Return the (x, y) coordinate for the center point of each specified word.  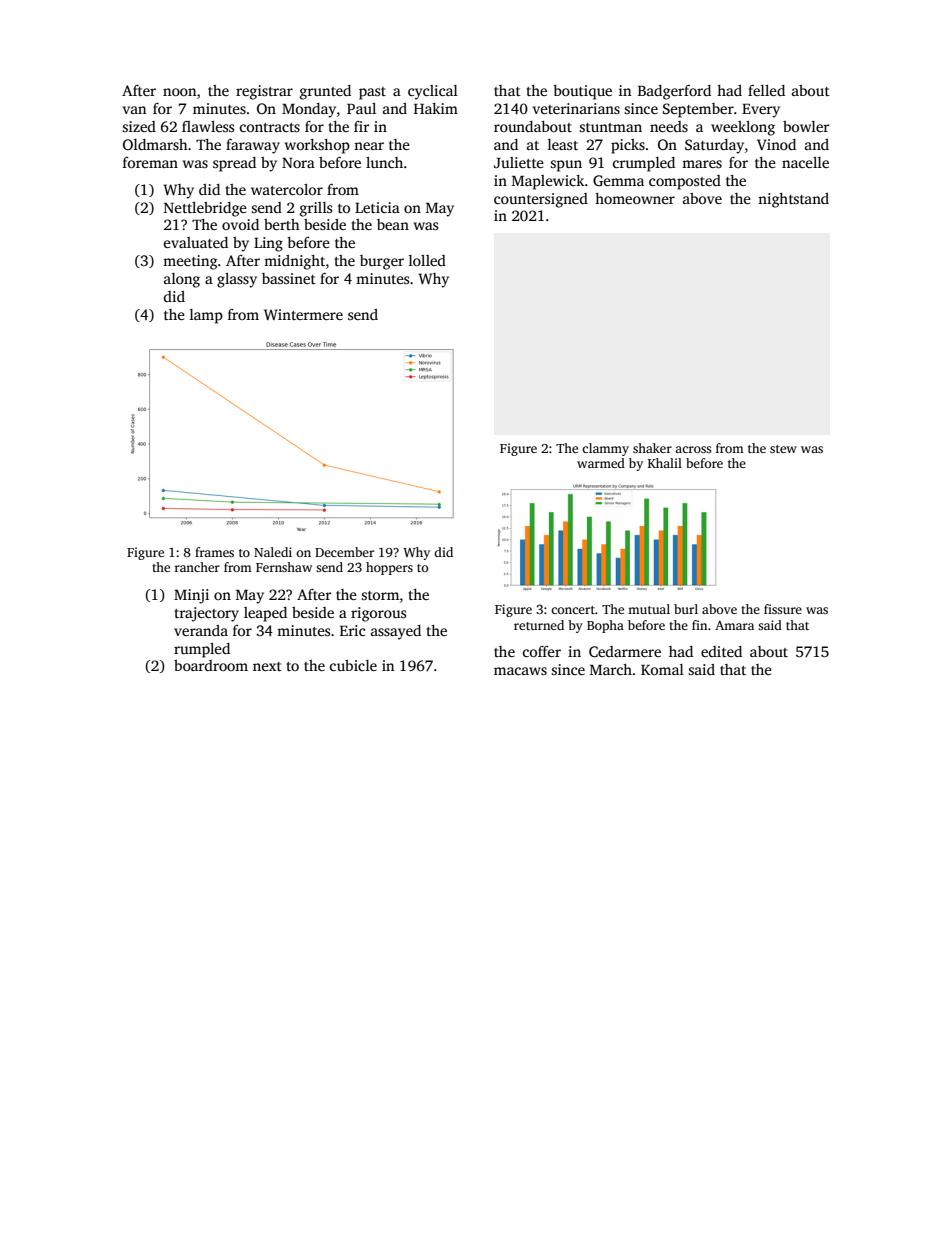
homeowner (635, 198)
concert (573, 610)
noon (179, 92)
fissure (783, 609)
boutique (582, 92)
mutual (649, 609)
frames (214, 552)
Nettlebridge (205, 209)
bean (393, 224)
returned (539, 625)
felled (766, 90)
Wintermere (303, 314)
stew (783, 449)
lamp (206, 316)
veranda (201, 630)
